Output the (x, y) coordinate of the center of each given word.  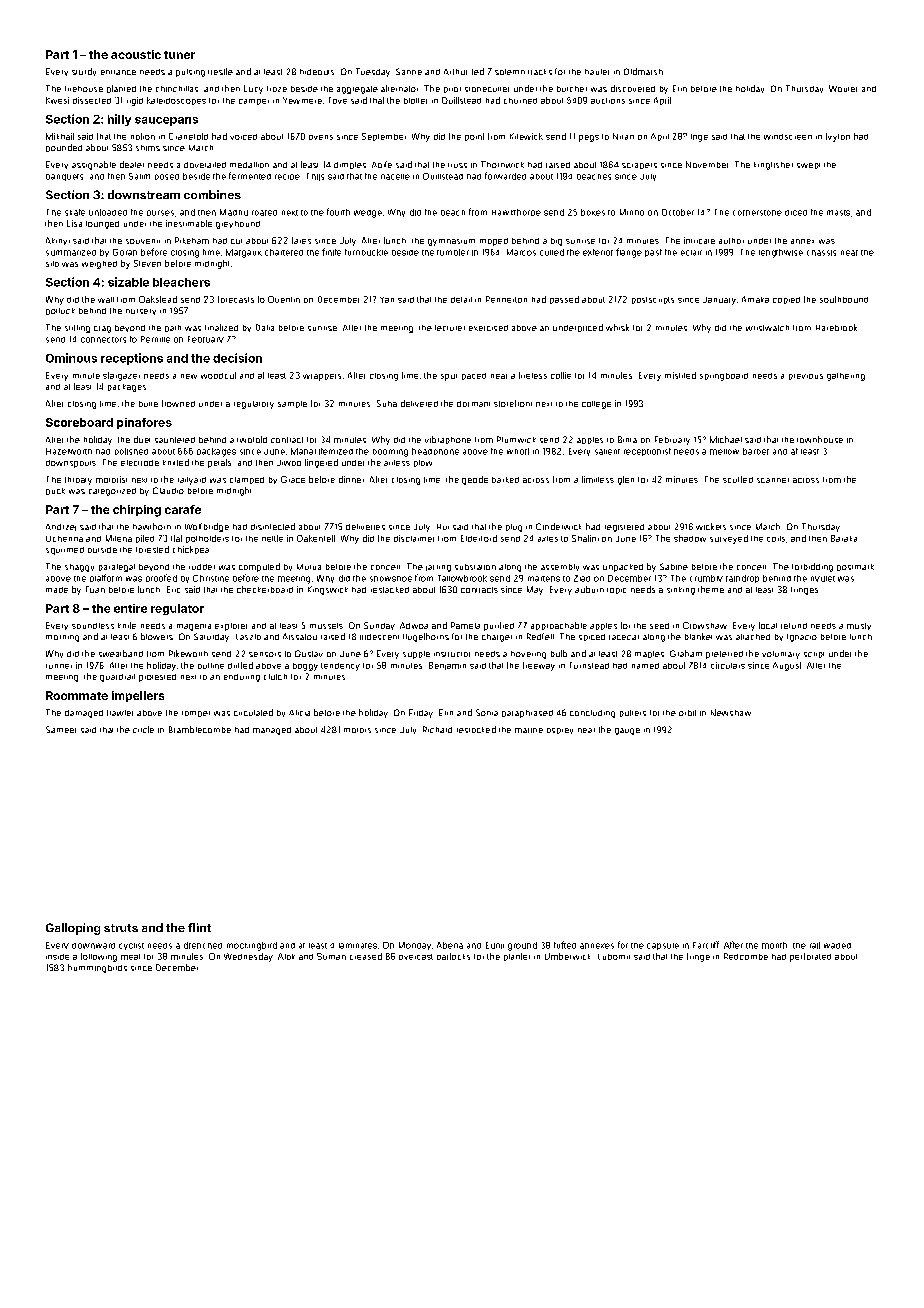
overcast (416, 957)
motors (357, 730)
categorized (112, 492)
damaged (84, 714)
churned (520, 101)
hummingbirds (97, 968)
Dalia (265, 327)
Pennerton (506, 299)
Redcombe (746, 956)
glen (626, 480)
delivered (419, 403)
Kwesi (57, 100)
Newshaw (731, 712)
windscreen (788, 137)
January (719, 301)
